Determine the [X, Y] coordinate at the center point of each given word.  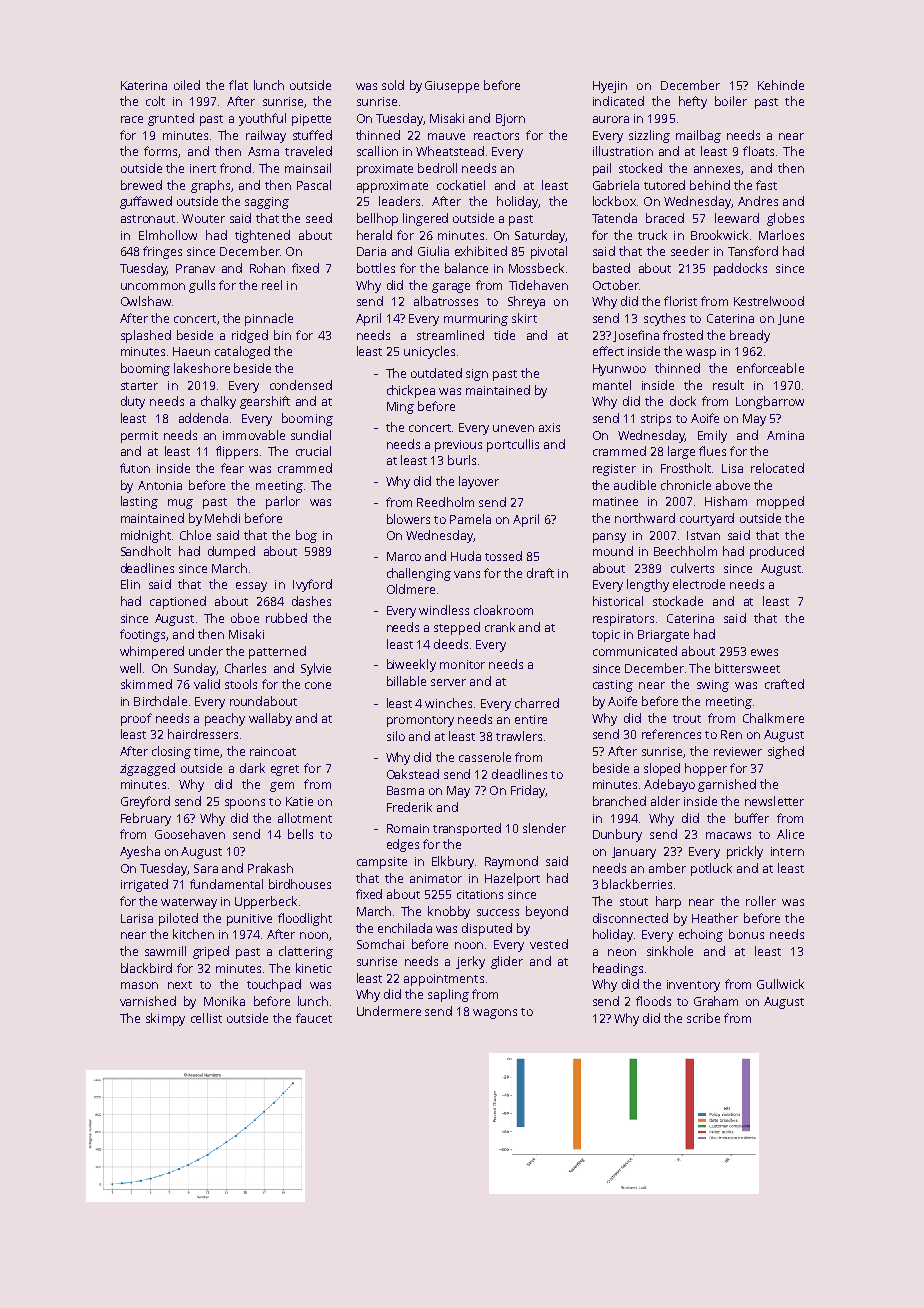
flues [712, 451]
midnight [146, 536]
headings [618, 969]
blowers [408, 519]
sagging [267, 203]
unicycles [429, 352]
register [614, 470]
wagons [495, 1014]
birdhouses [300, 884]
